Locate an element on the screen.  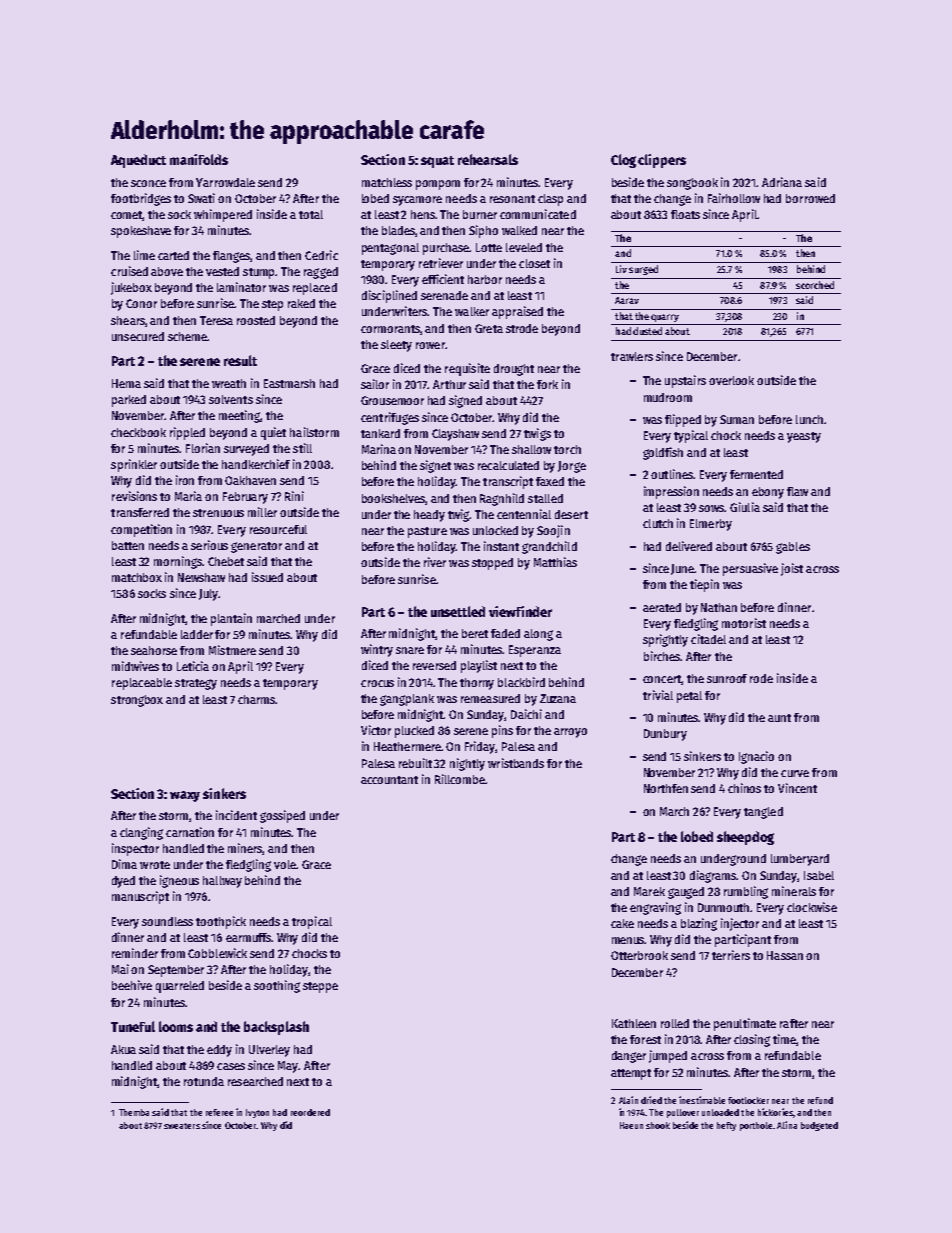
efficient is located at coordinates (443, 279).
